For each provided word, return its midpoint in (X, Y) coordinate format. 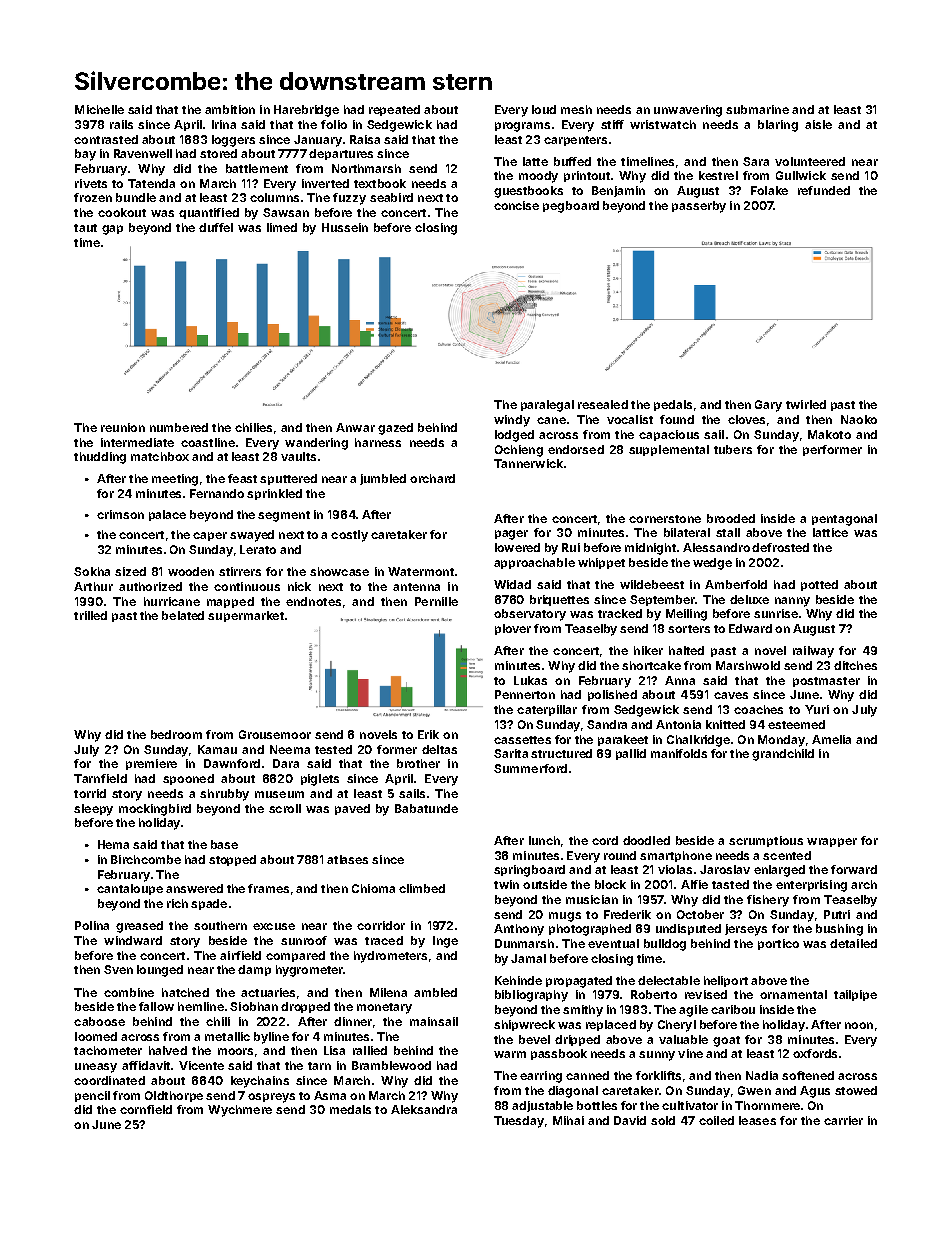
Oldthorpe (174, 1096)
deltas (439, 749)
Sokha (92, 571)
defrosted (780, 547)
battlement (257, 168)
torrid (90, 793)
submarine (757, 109)
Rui (571, 547)
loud (544, 109)
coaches (758, 709)
